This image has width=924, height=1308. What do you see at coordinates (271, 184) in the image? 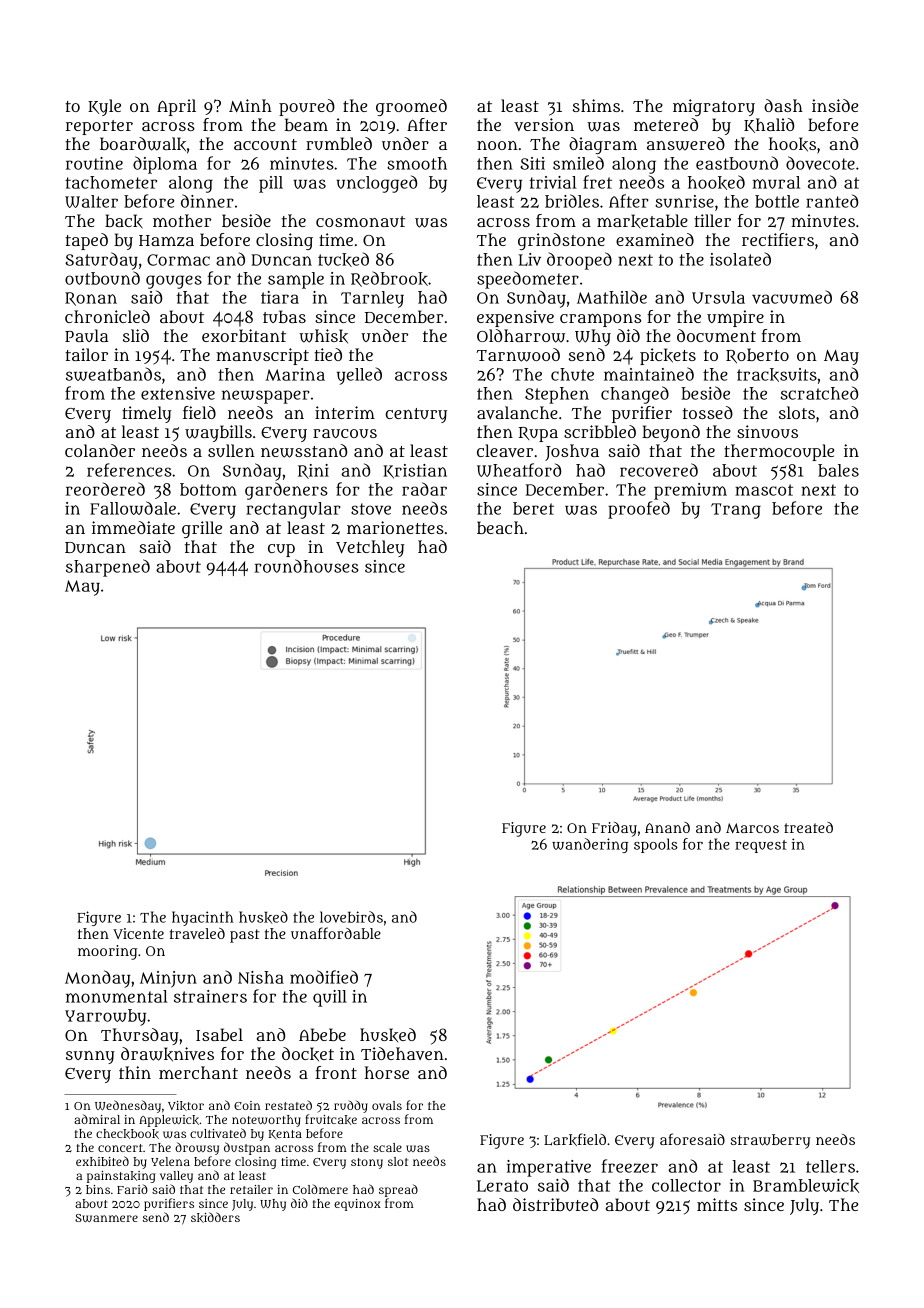
I see `pill` at bounding box center [271, 184].
